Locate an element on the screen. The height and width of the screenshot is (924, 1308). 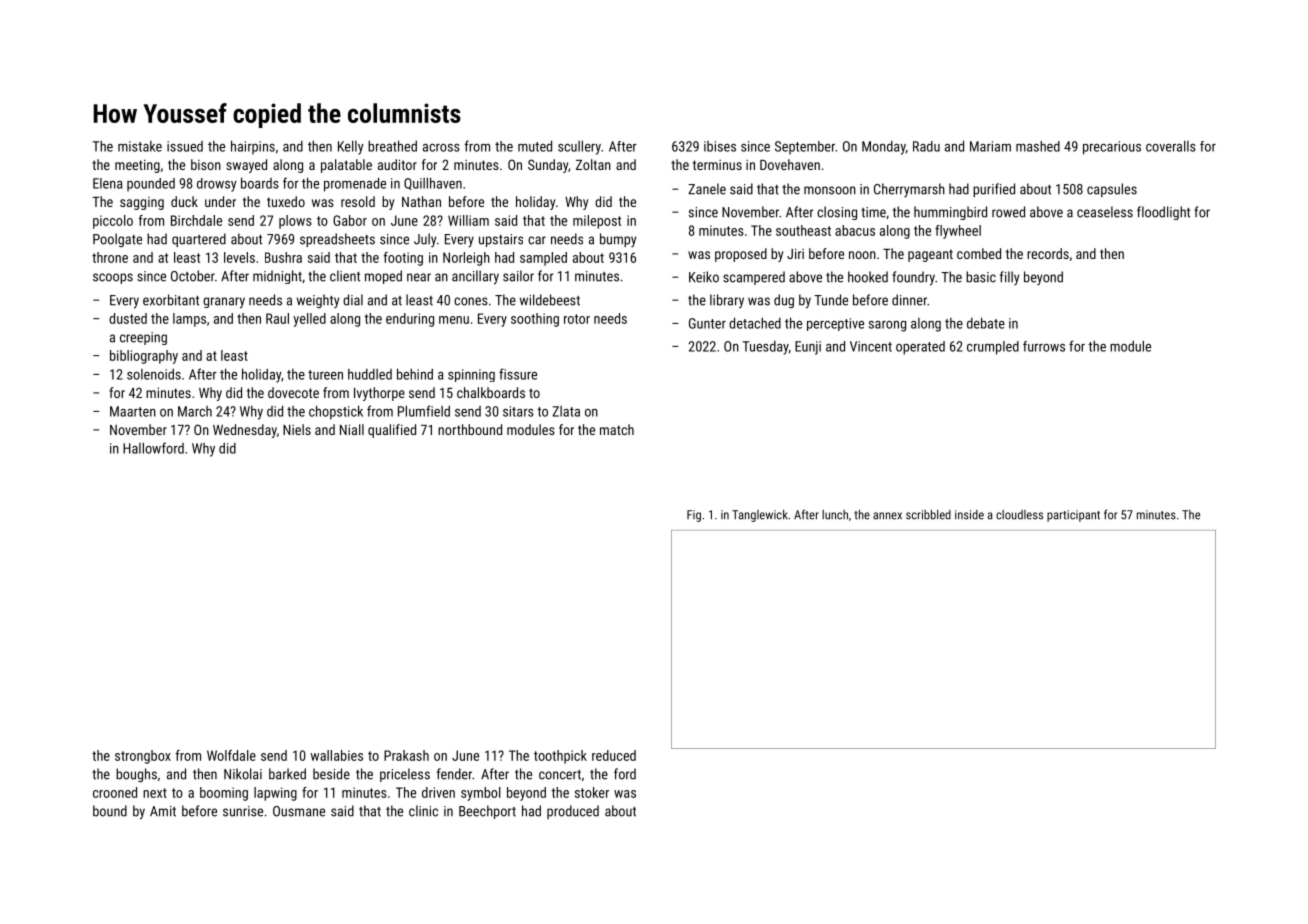
capsules is located at coordinates (1112, 190).
